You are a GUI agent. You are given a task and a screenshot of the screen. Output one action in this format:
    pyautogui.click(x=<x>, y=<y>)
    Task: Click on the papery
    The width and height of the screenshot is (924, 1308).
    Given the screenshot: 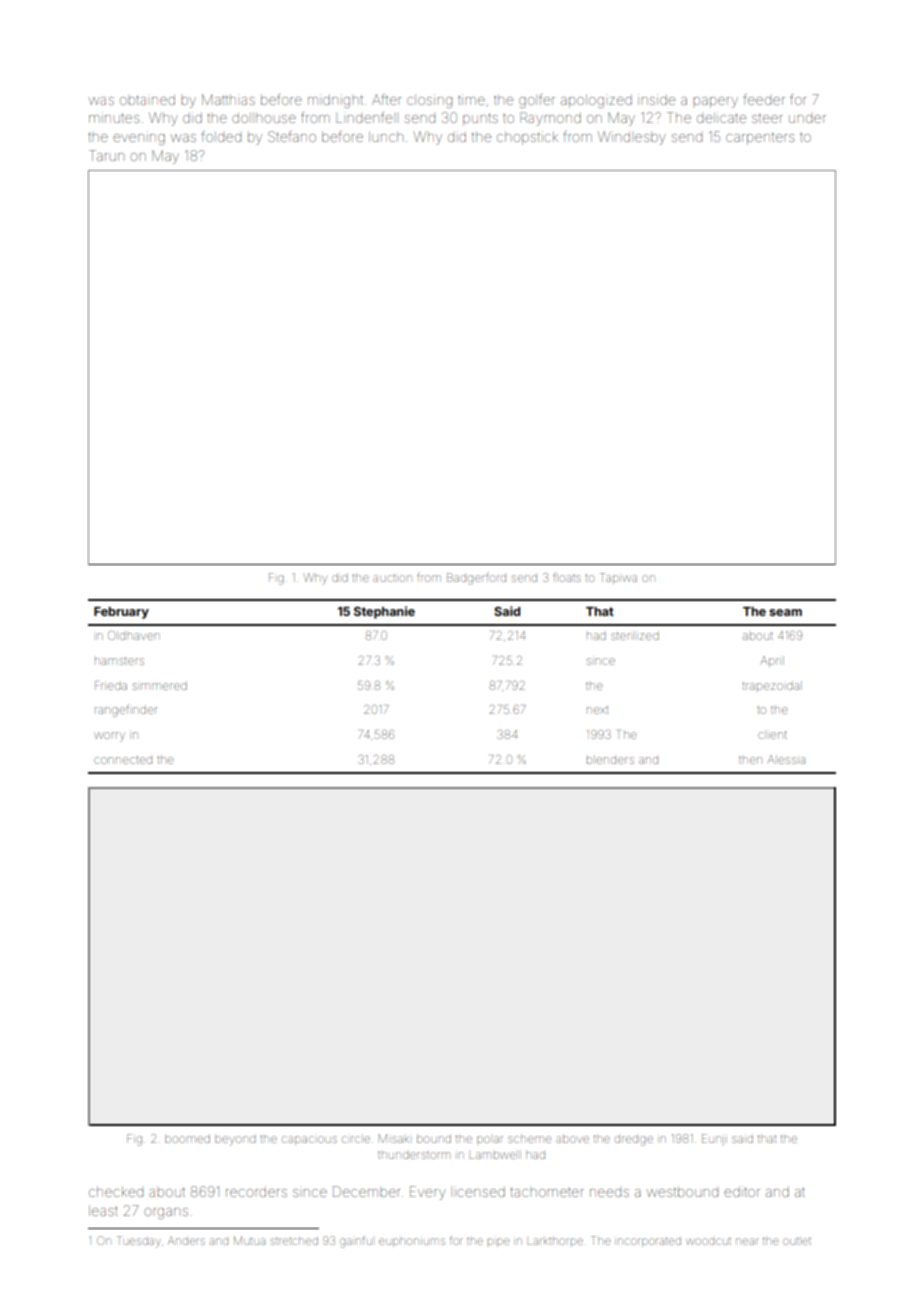 What is the action you would take?
    pyautogui.click(x=715, y=102)
